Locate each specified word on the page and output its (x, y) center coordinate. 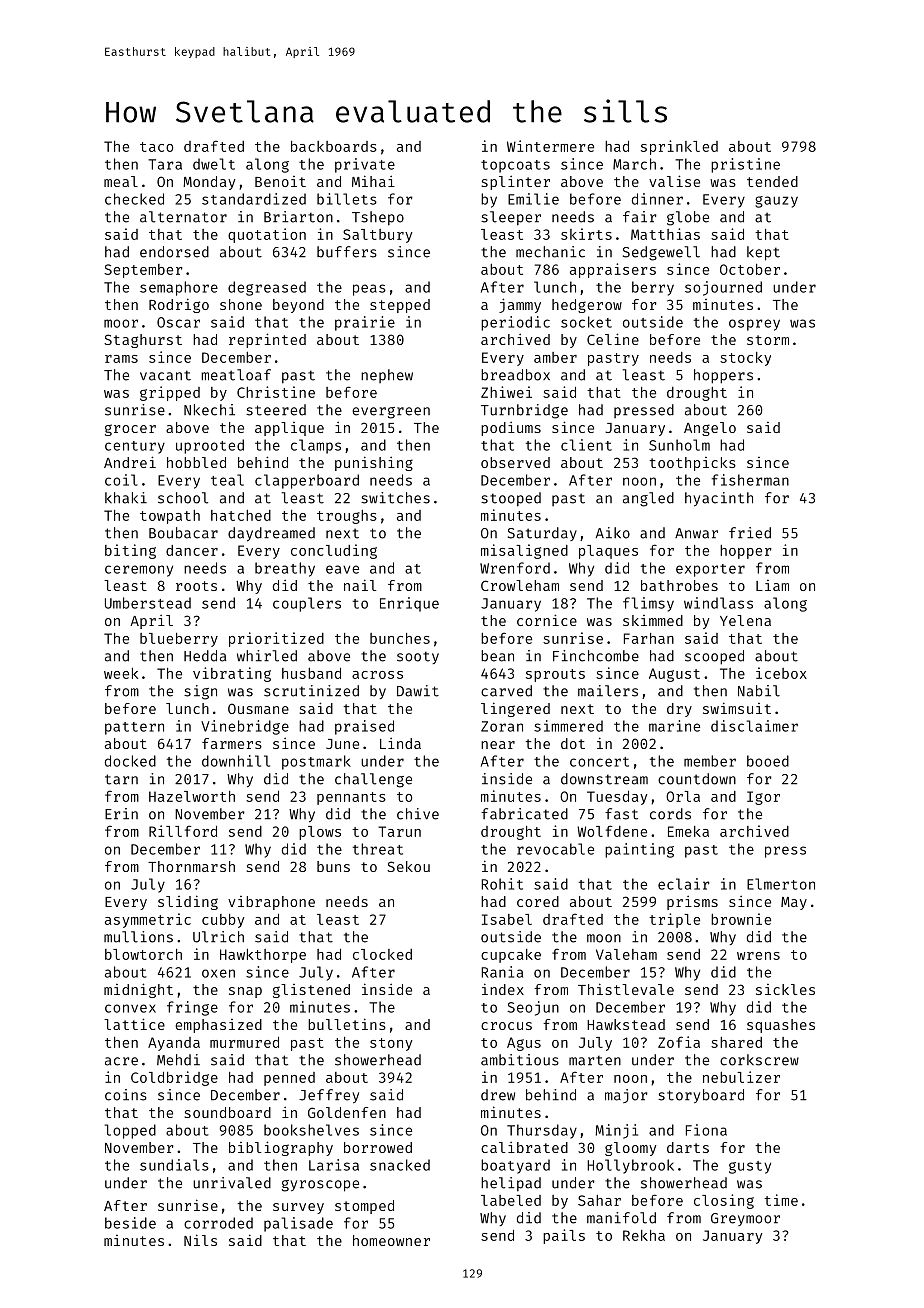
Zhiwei (506, 392)
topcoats (515, 166)
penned (289, 1079)
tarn (121, 779)
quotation (267, 235)
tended (772, 181)
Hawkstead (626, 1024)
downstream (604, 779)
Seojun (533, 1008)
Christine (276, 392)
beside (130, 1223)
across (377, 675)
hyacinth (719, 499)
